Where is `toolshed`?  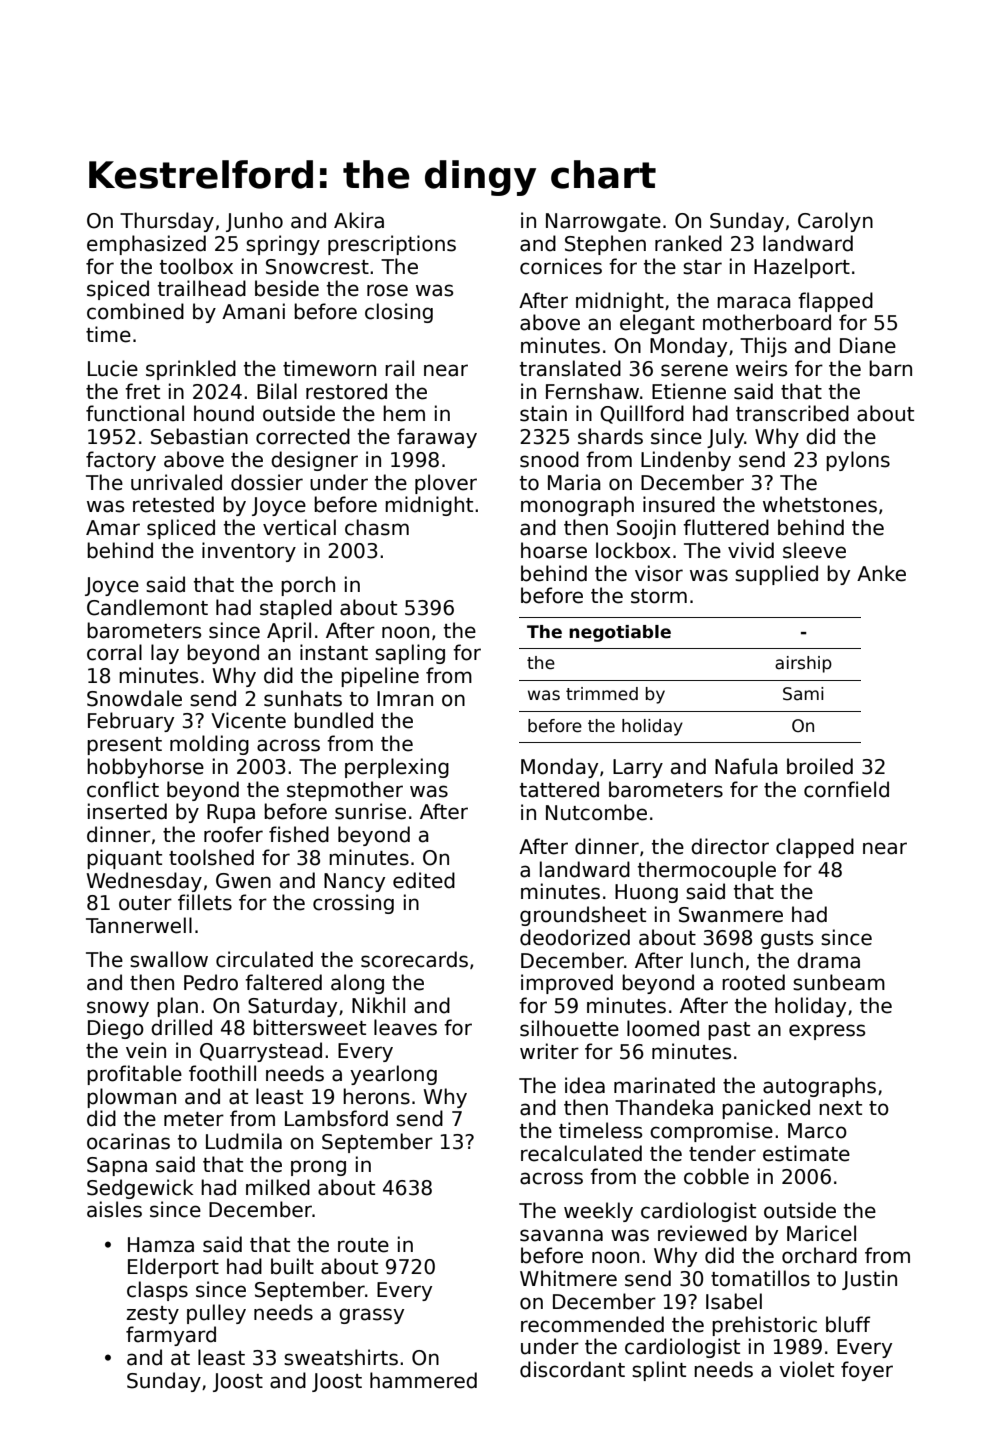
toolshed is located at coordinates (211, 857).
